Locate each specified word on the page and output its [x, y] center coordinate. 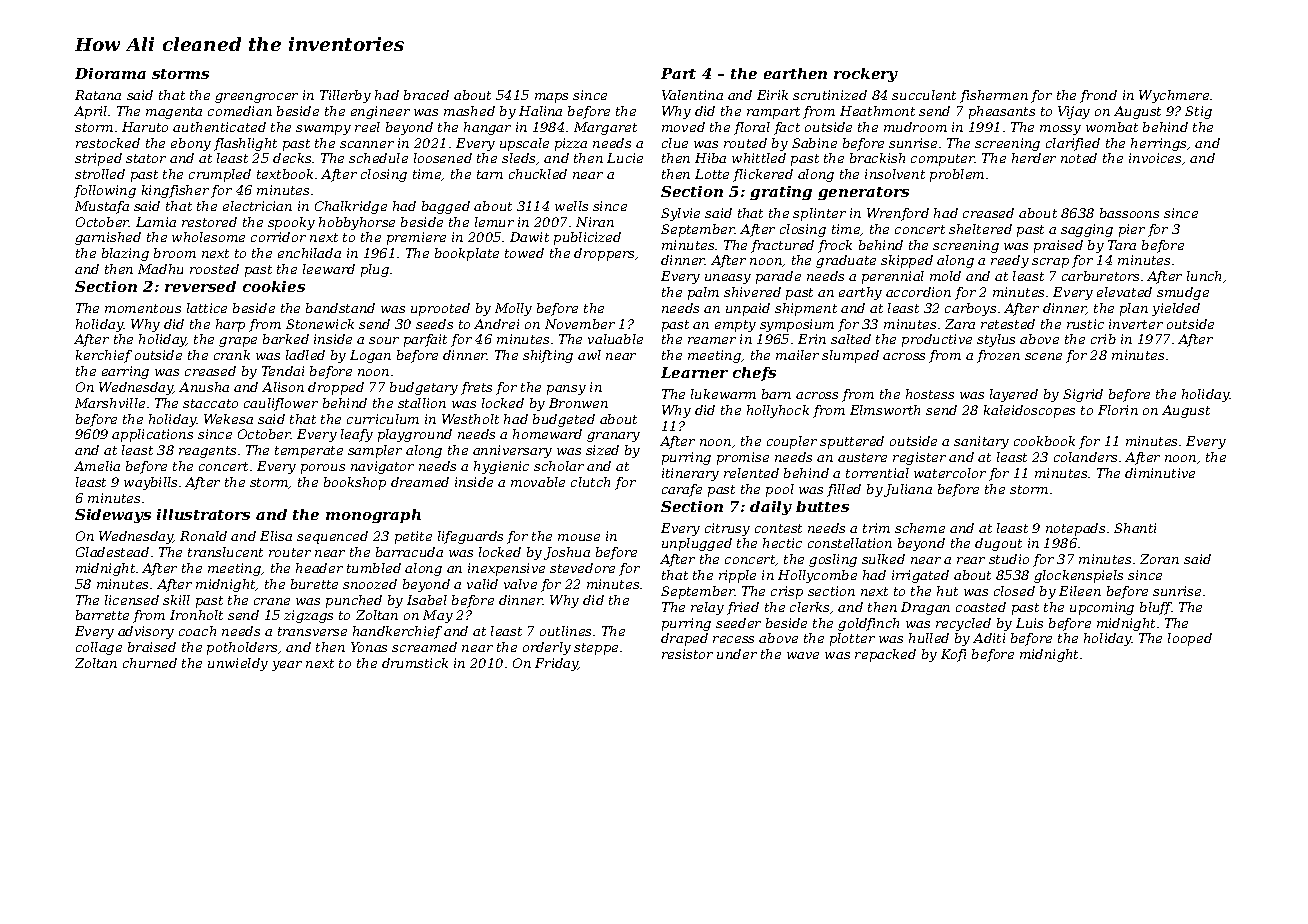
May [438, 616]
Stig [1198, 112]
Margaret [605, 128]
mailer [797, 355]
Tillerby [345, 96]
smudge [1183, 293]
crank [232, 355]
